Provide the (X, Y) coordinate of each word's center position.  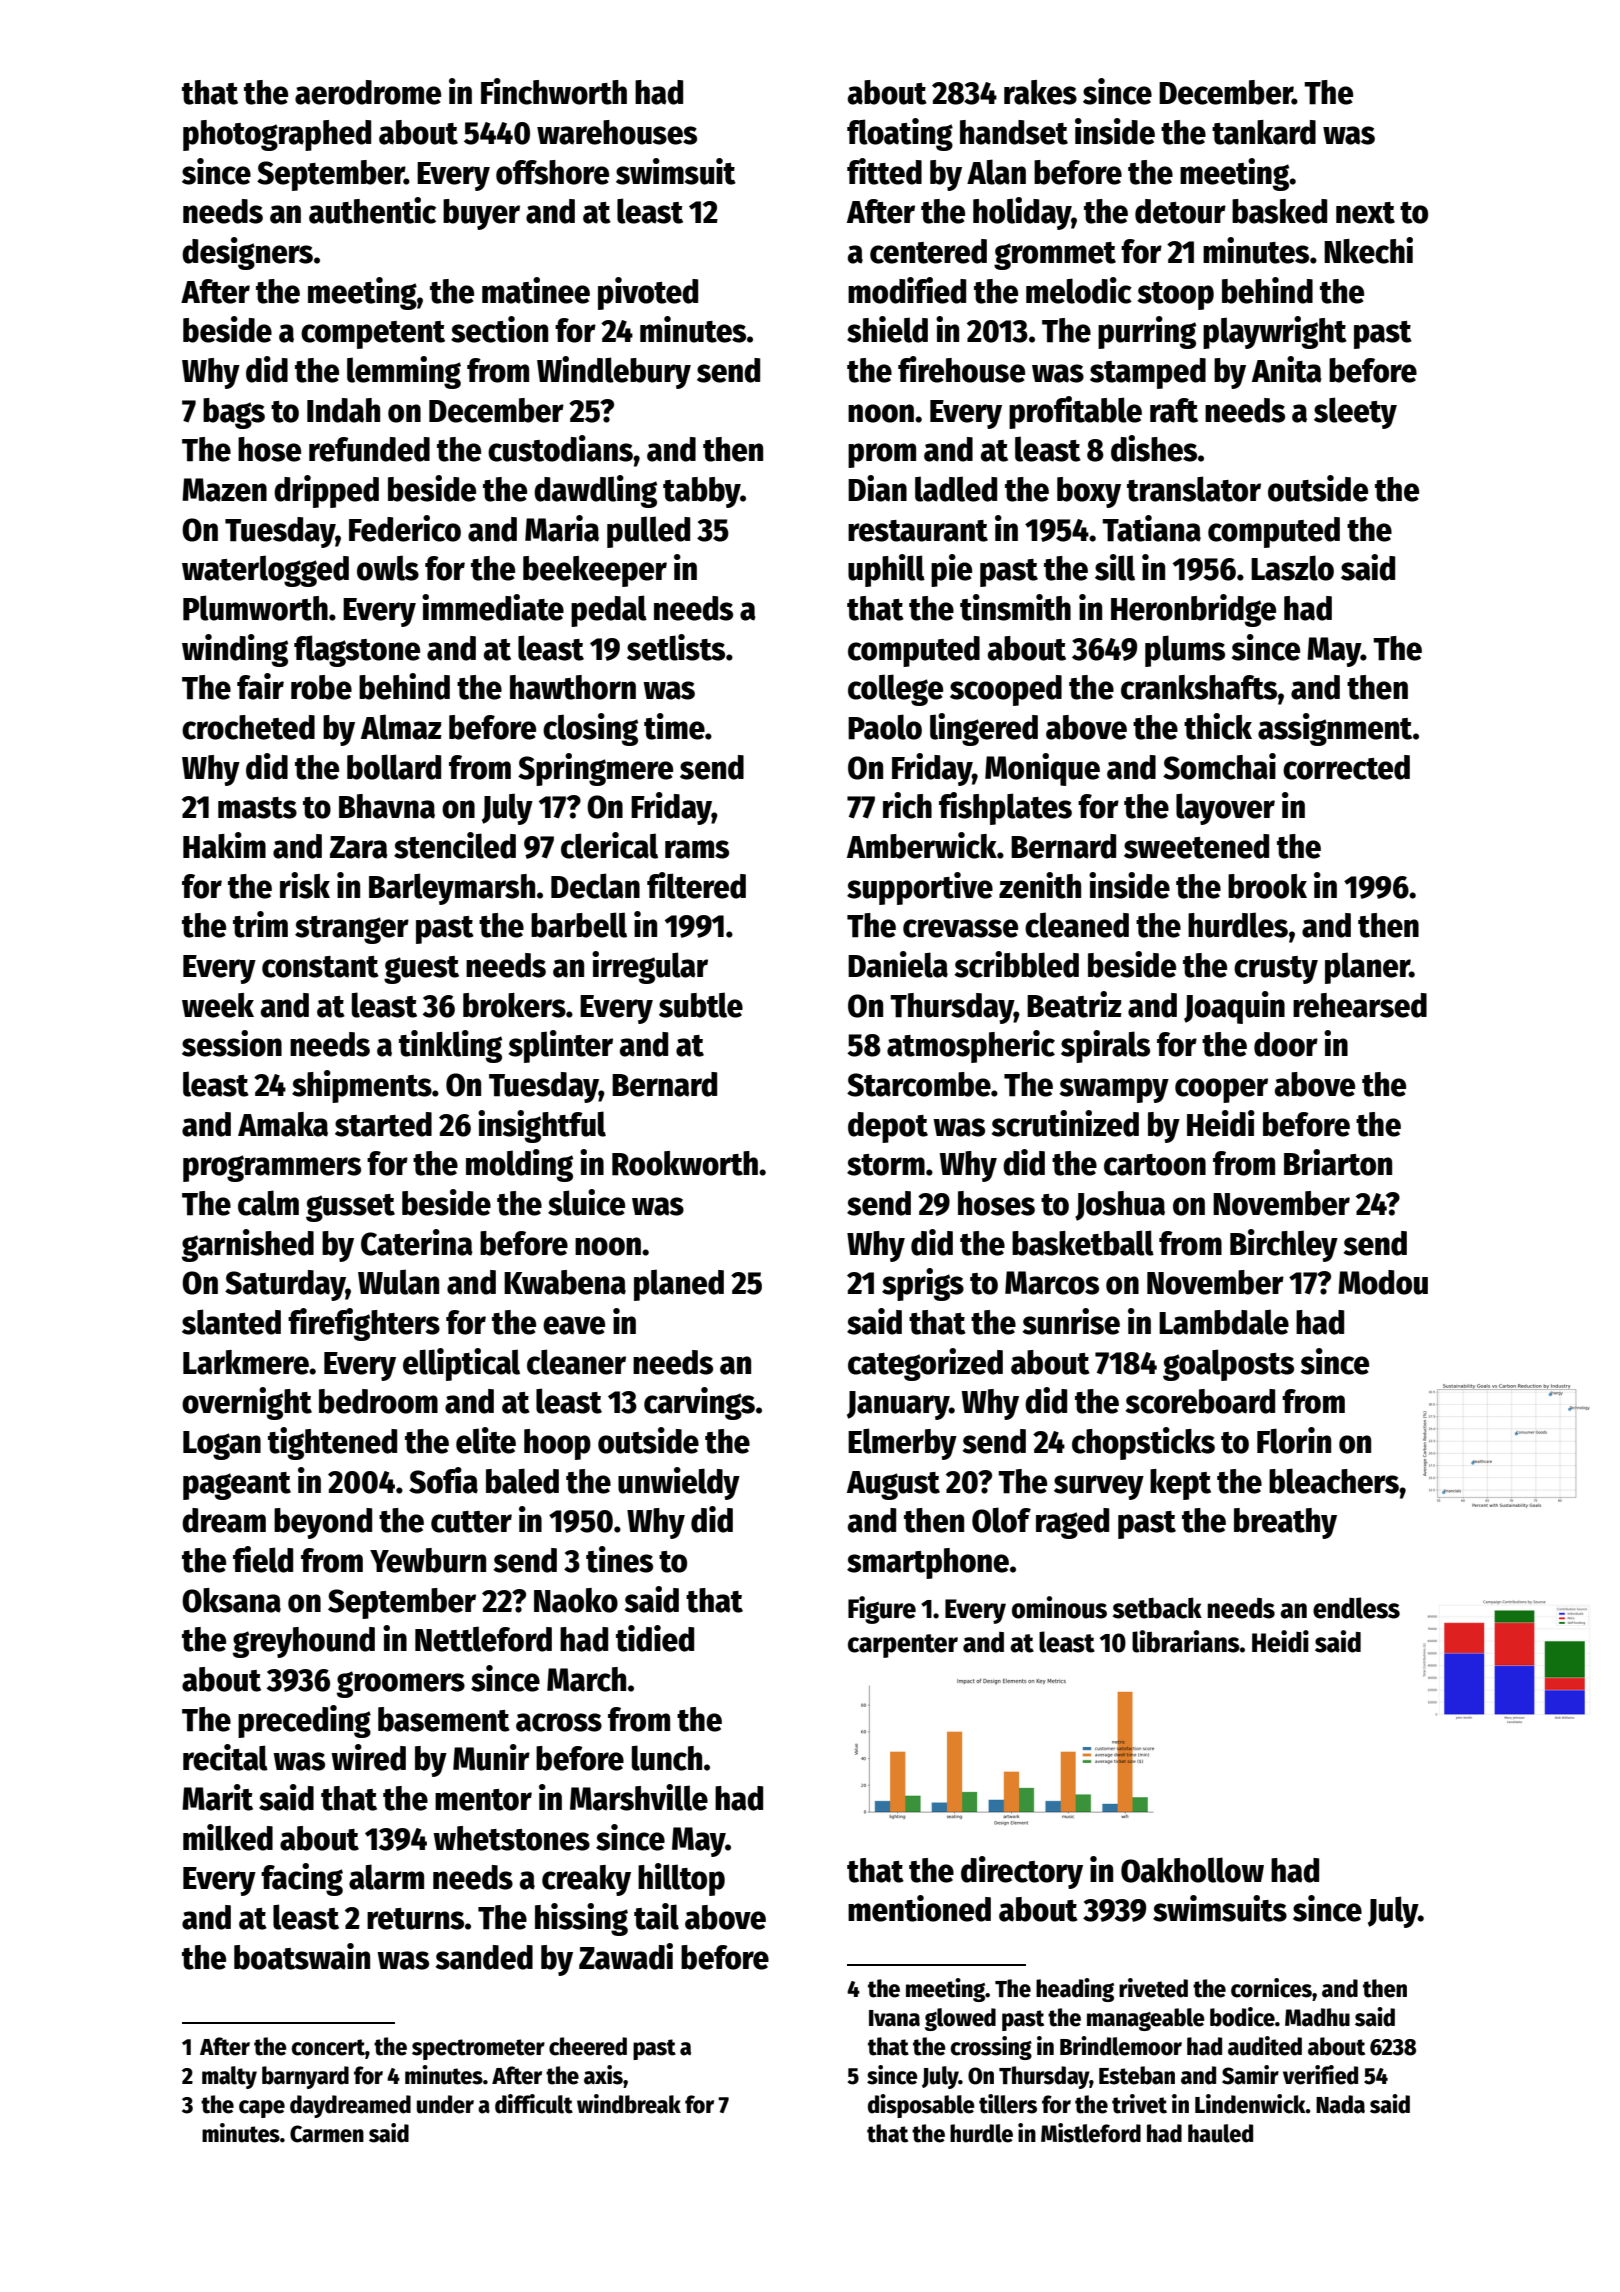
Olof (1001, 1520)
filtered (696, 885)
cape (262, 2109)
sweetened (1196, 846)
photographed (277, 135)
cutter (471, 1522)
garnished (248, 1245)
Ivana (894, 2018)
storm (886, 1165)
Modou (1383, 1282)
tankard (1264, 132)
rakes (1040, 92)
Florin (1294, 1440)
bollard (394, 767)
